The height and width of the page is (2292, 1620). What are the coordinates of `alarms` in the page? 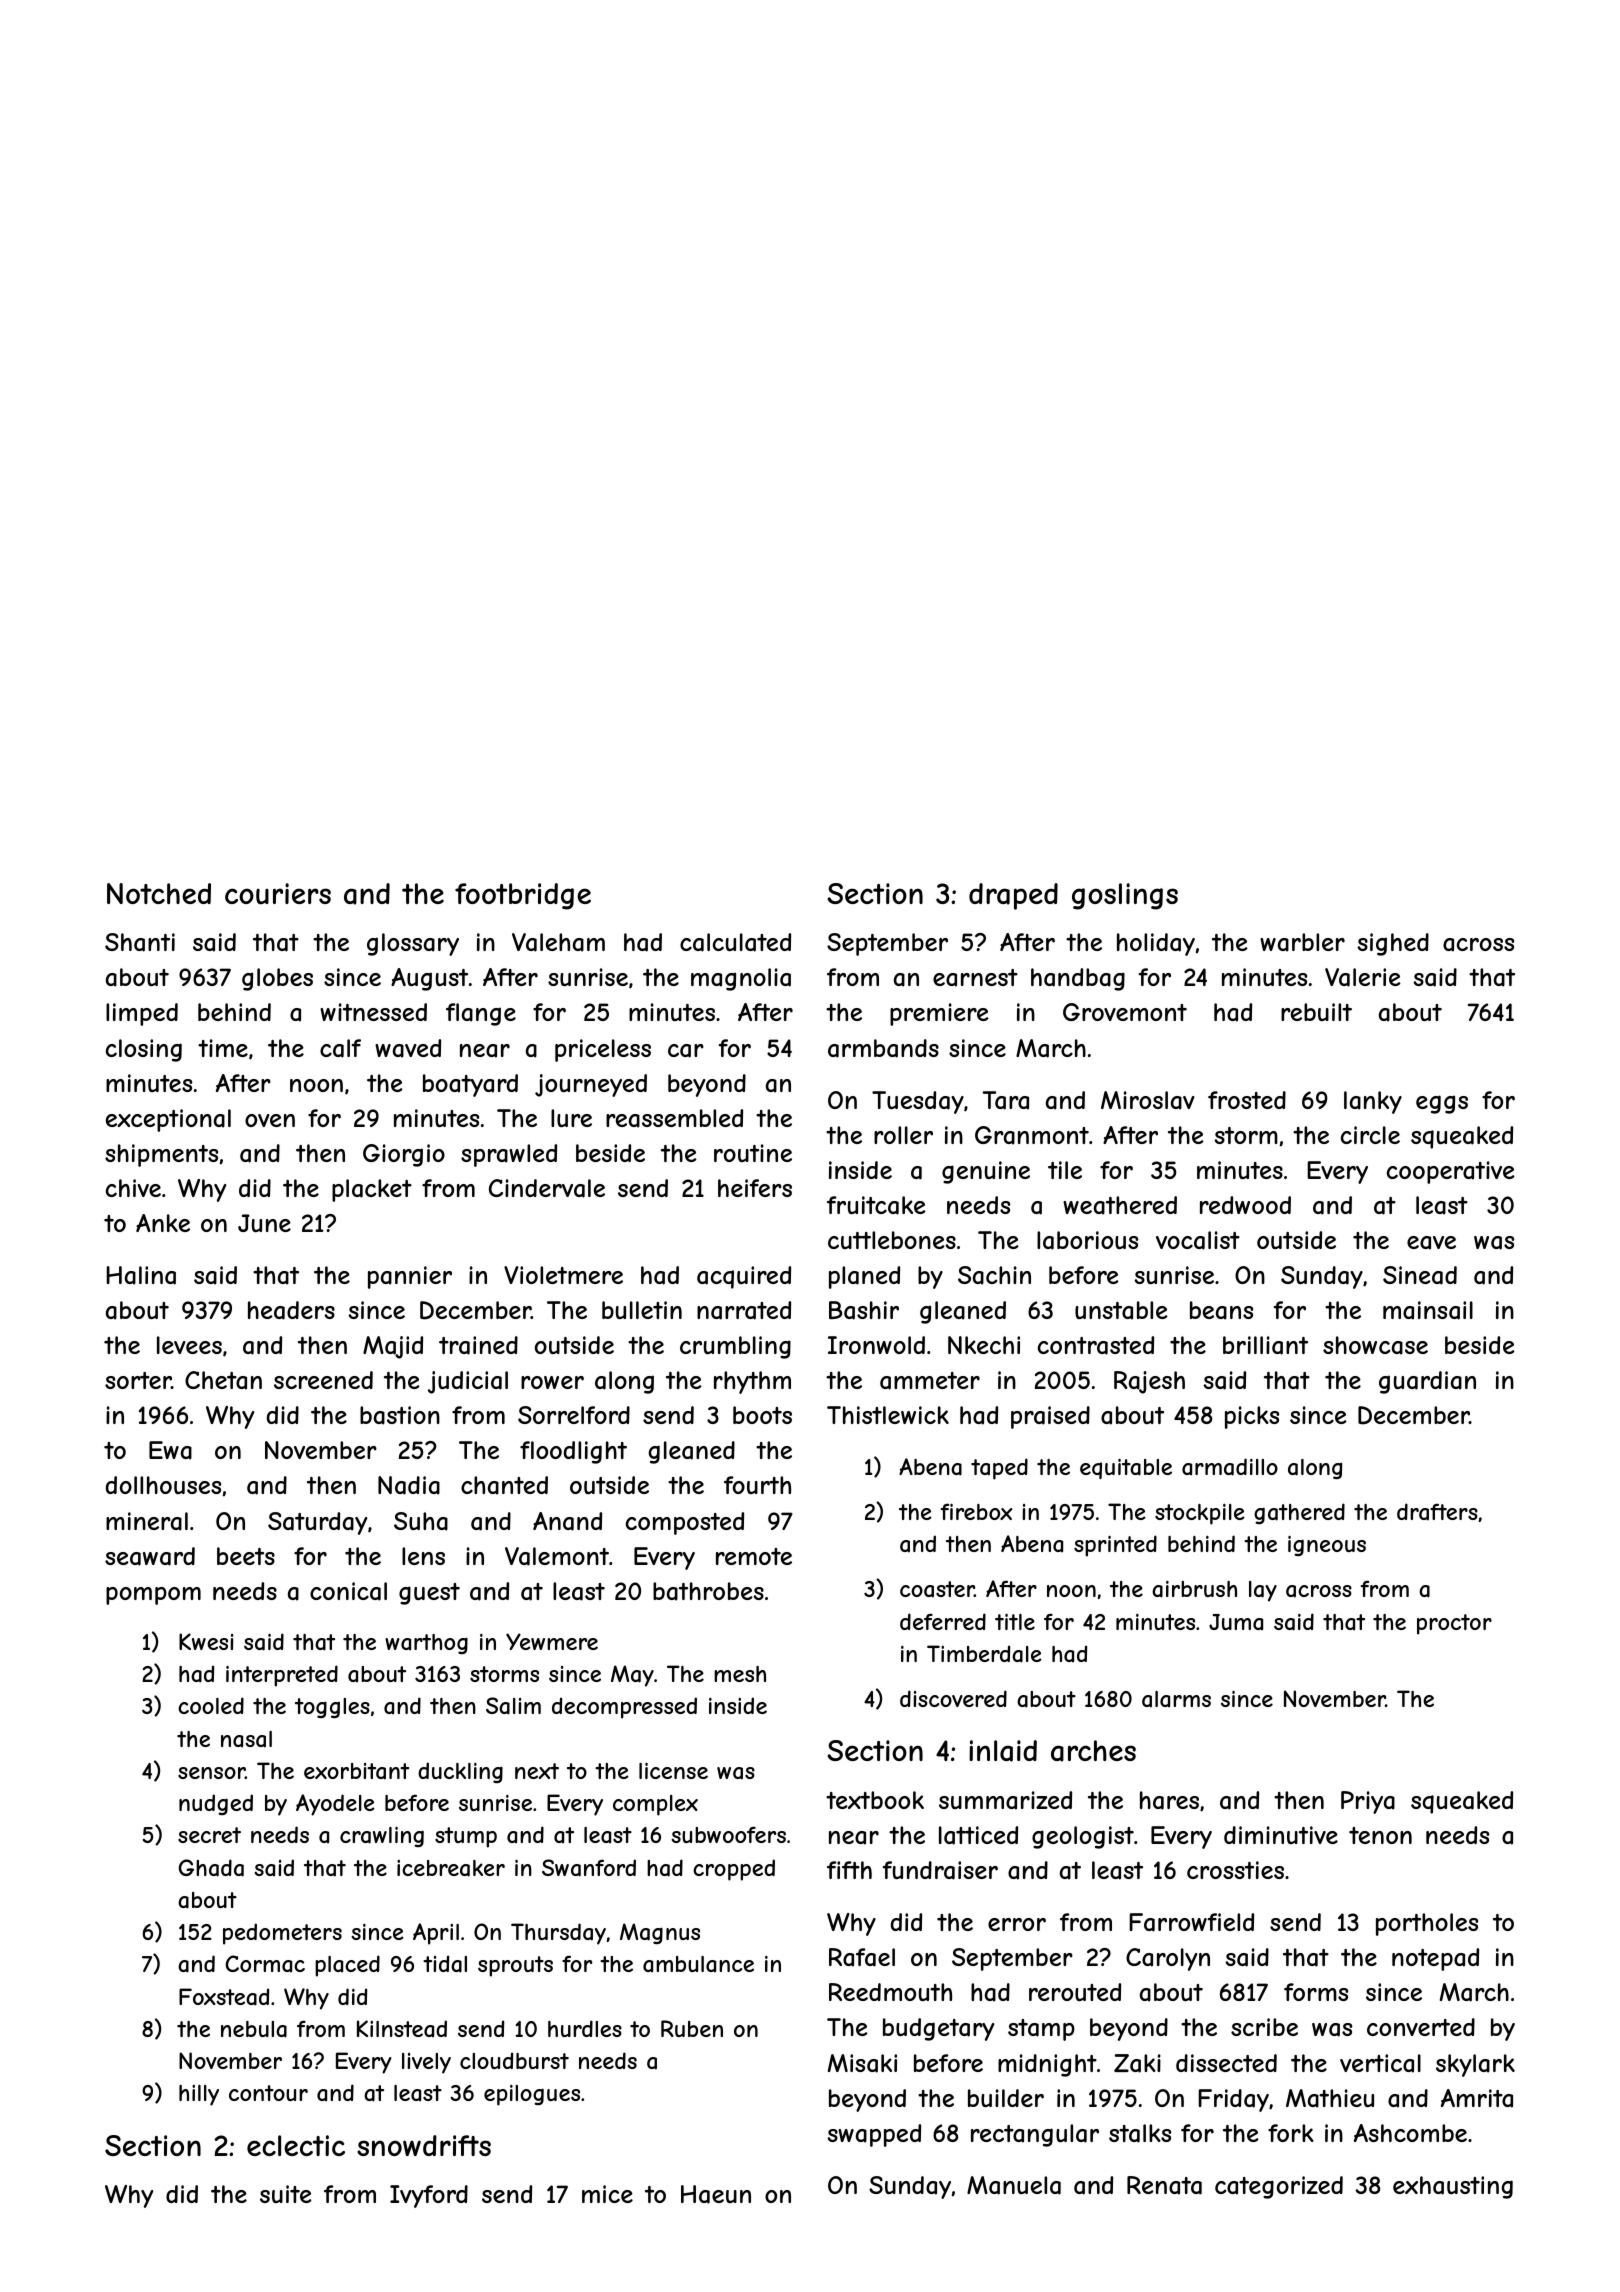 It's located at (1176, 1699).
